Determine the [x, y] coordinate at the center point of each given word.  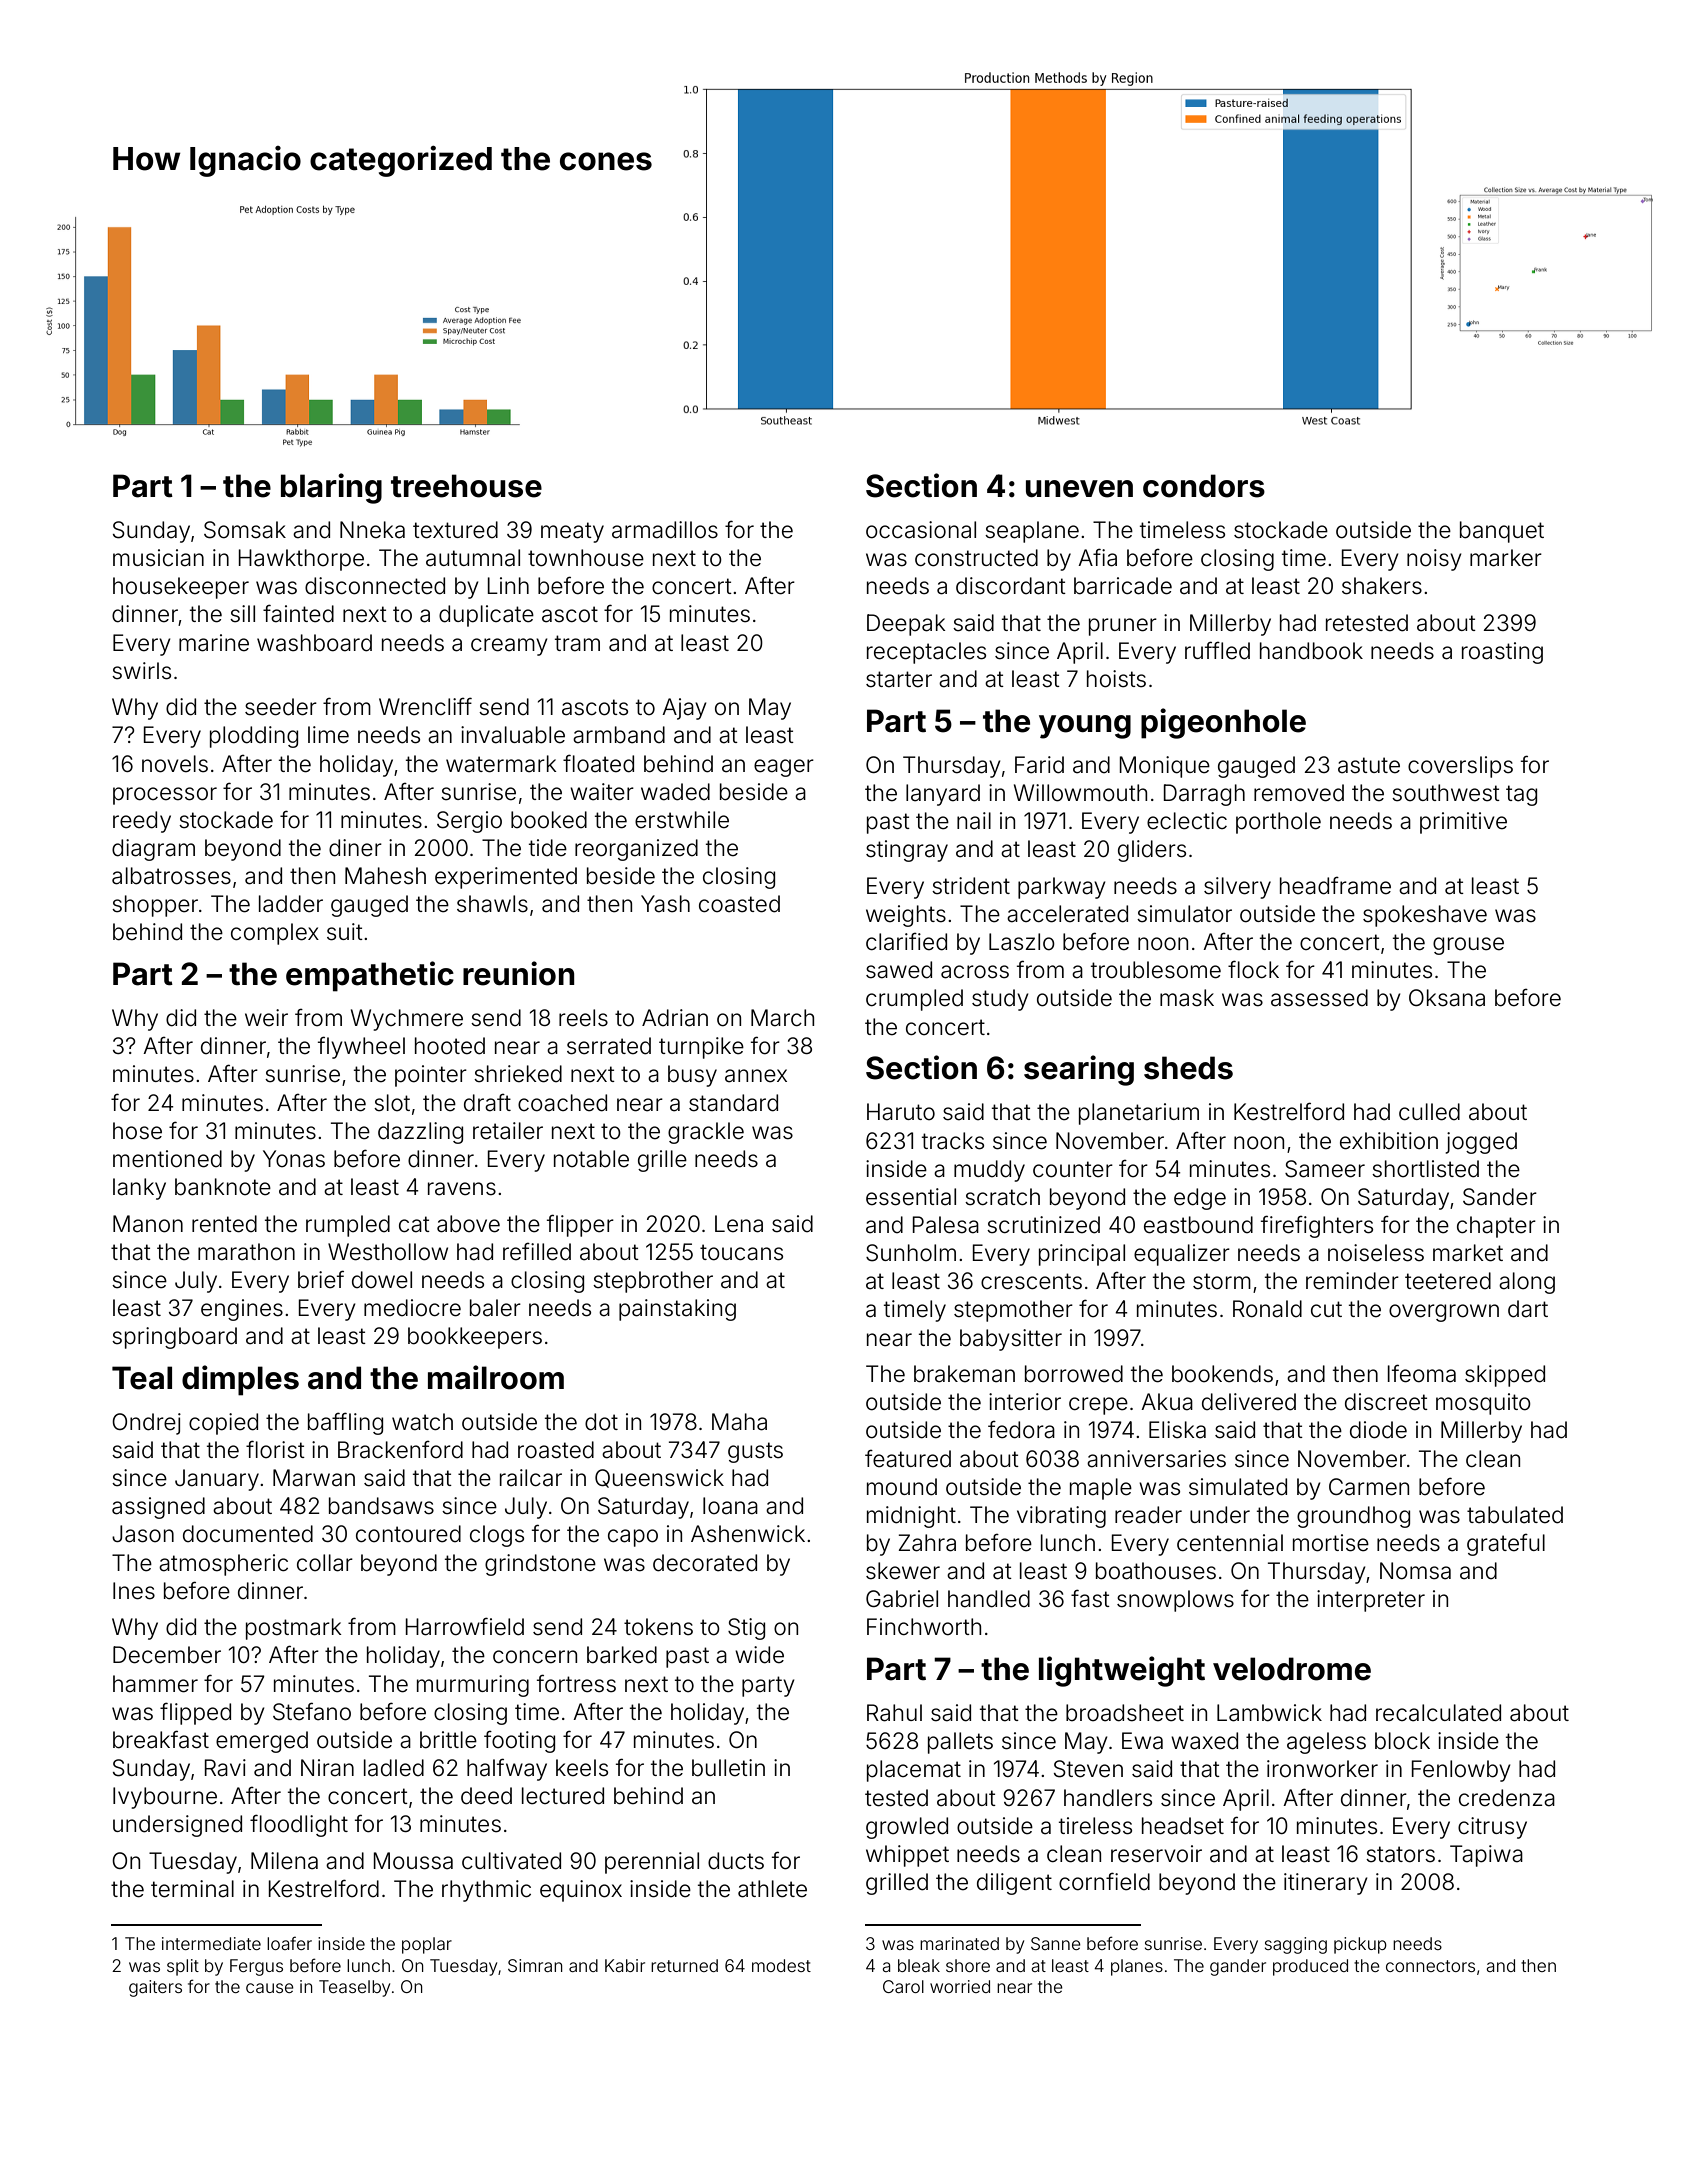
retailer [508, 1131]
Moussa [413, 1861]
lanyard [943, 795]
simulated [1238, 1487]
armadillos [665, 530]
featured [908, 1459]
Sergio [469, 822]
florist [275, 1449]
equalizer [1182, 1255]
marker [1506, 558]
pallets [960, 1743]
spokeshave [1425, 916]
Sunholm [911, 1253]
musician [158, 558]
